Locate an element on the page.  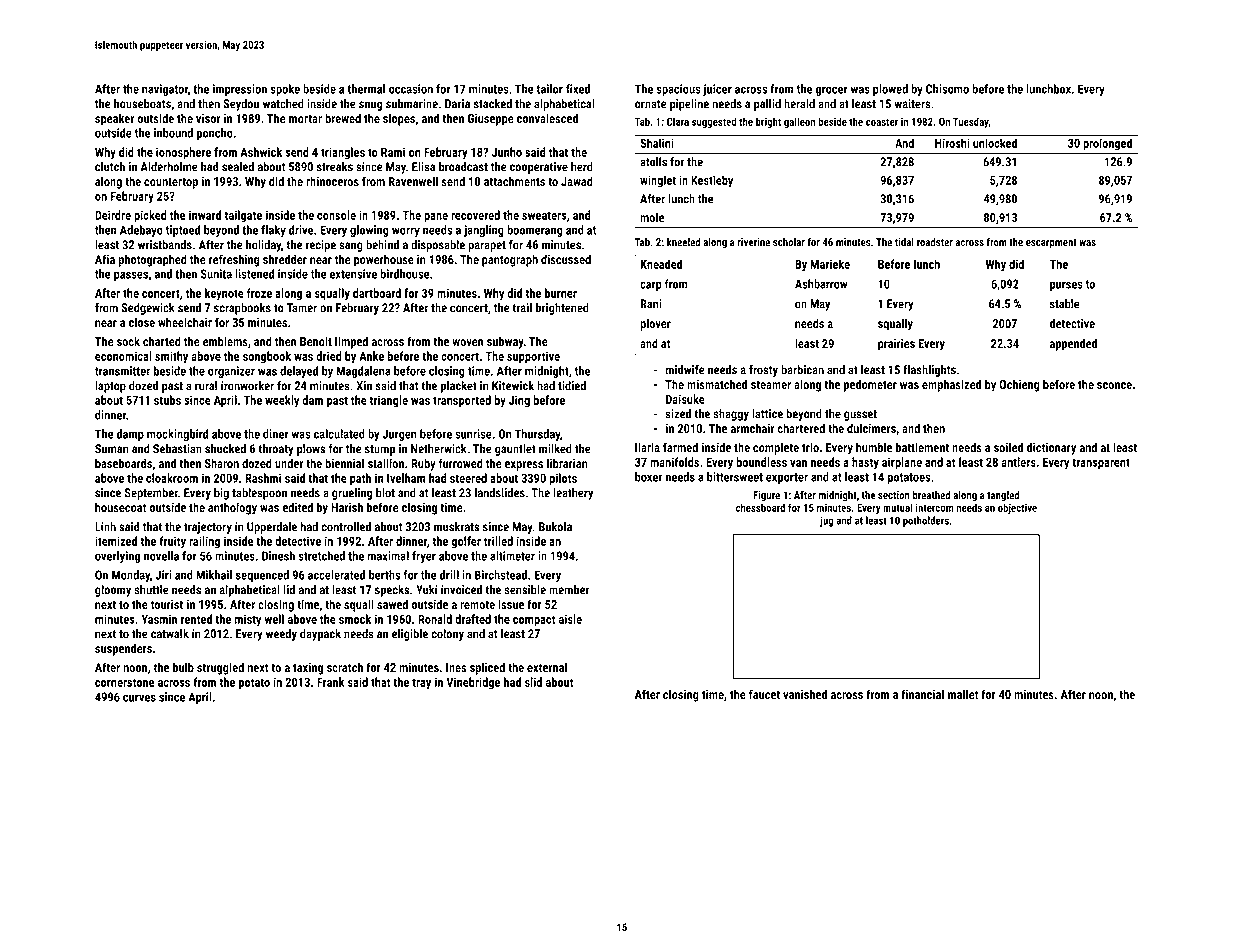
objective is located at coordinates (1017, 508).
